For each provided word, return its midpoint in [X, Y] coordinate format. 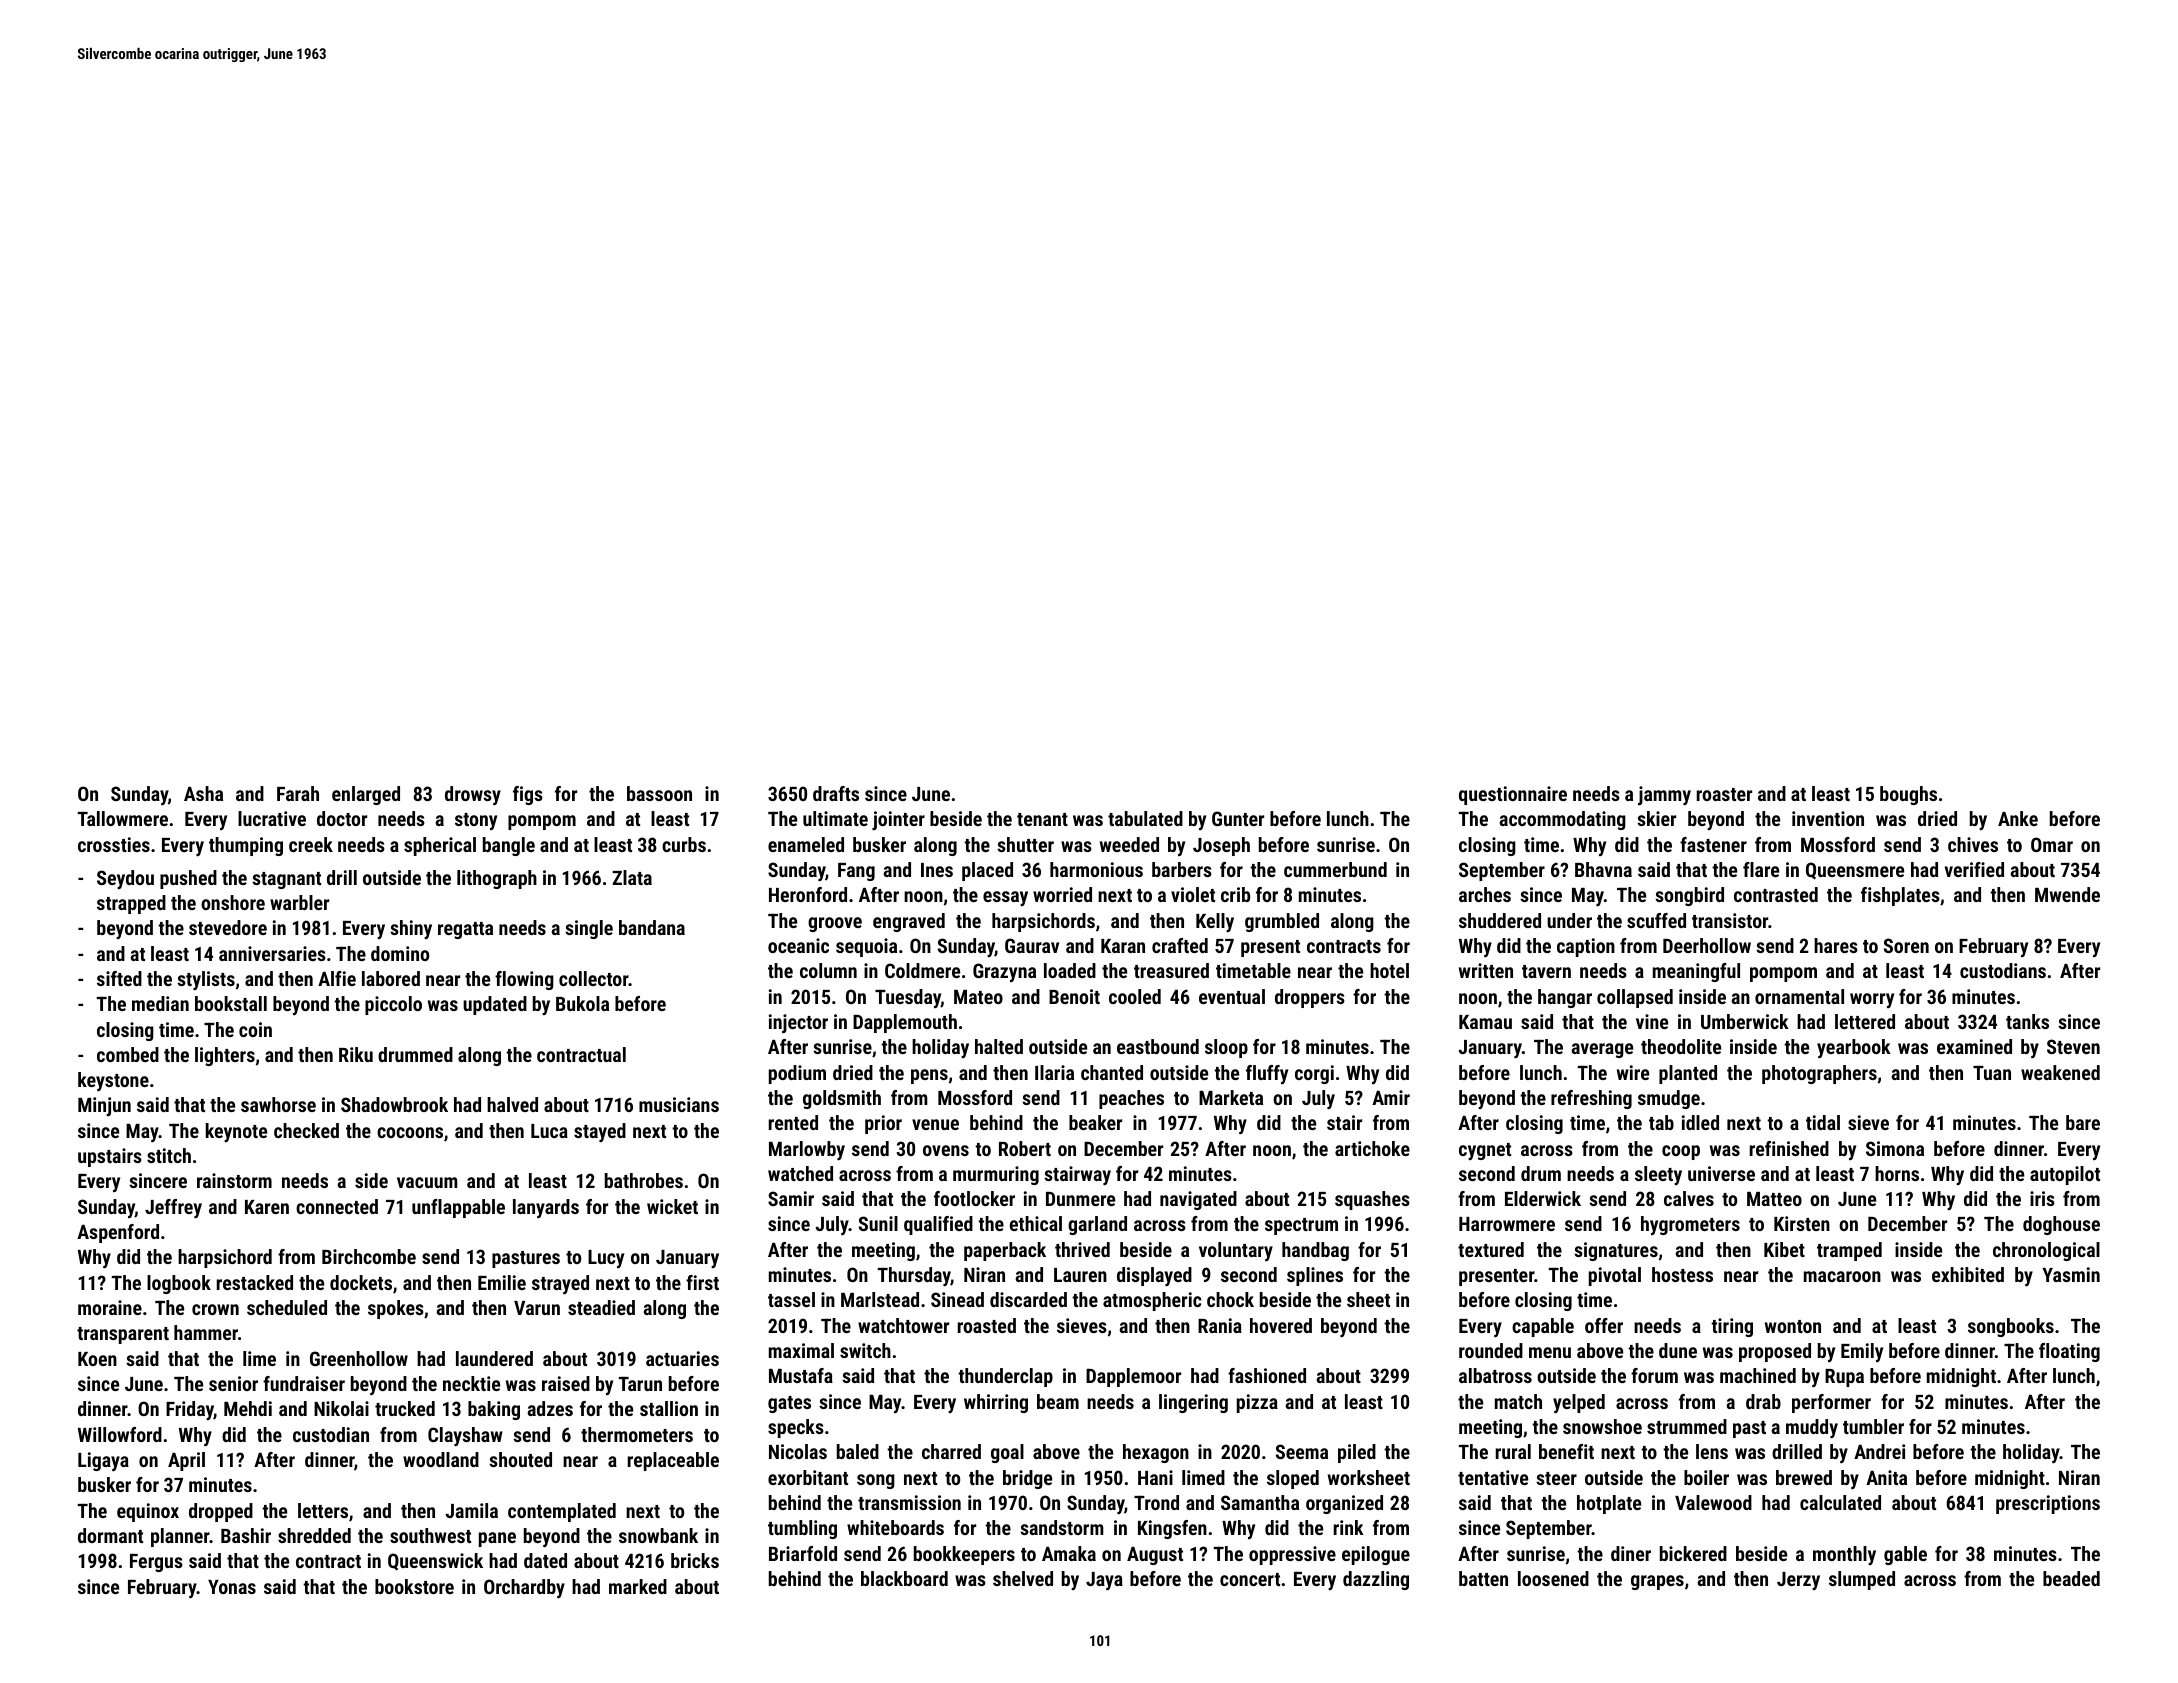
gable [1905, 1555]
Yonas [232, 1587]
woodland [441, 1459]
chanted [1112, 1072]
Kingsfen [1172, 1529]
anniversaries [272, 953]
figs [528, 795]
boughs [1908, 795]
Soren [1906, 945]
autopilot [2065, 1175]
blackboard [904, 1578]
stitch [169, 1155]
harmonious [1096, 869]
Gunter [1238, 818]
